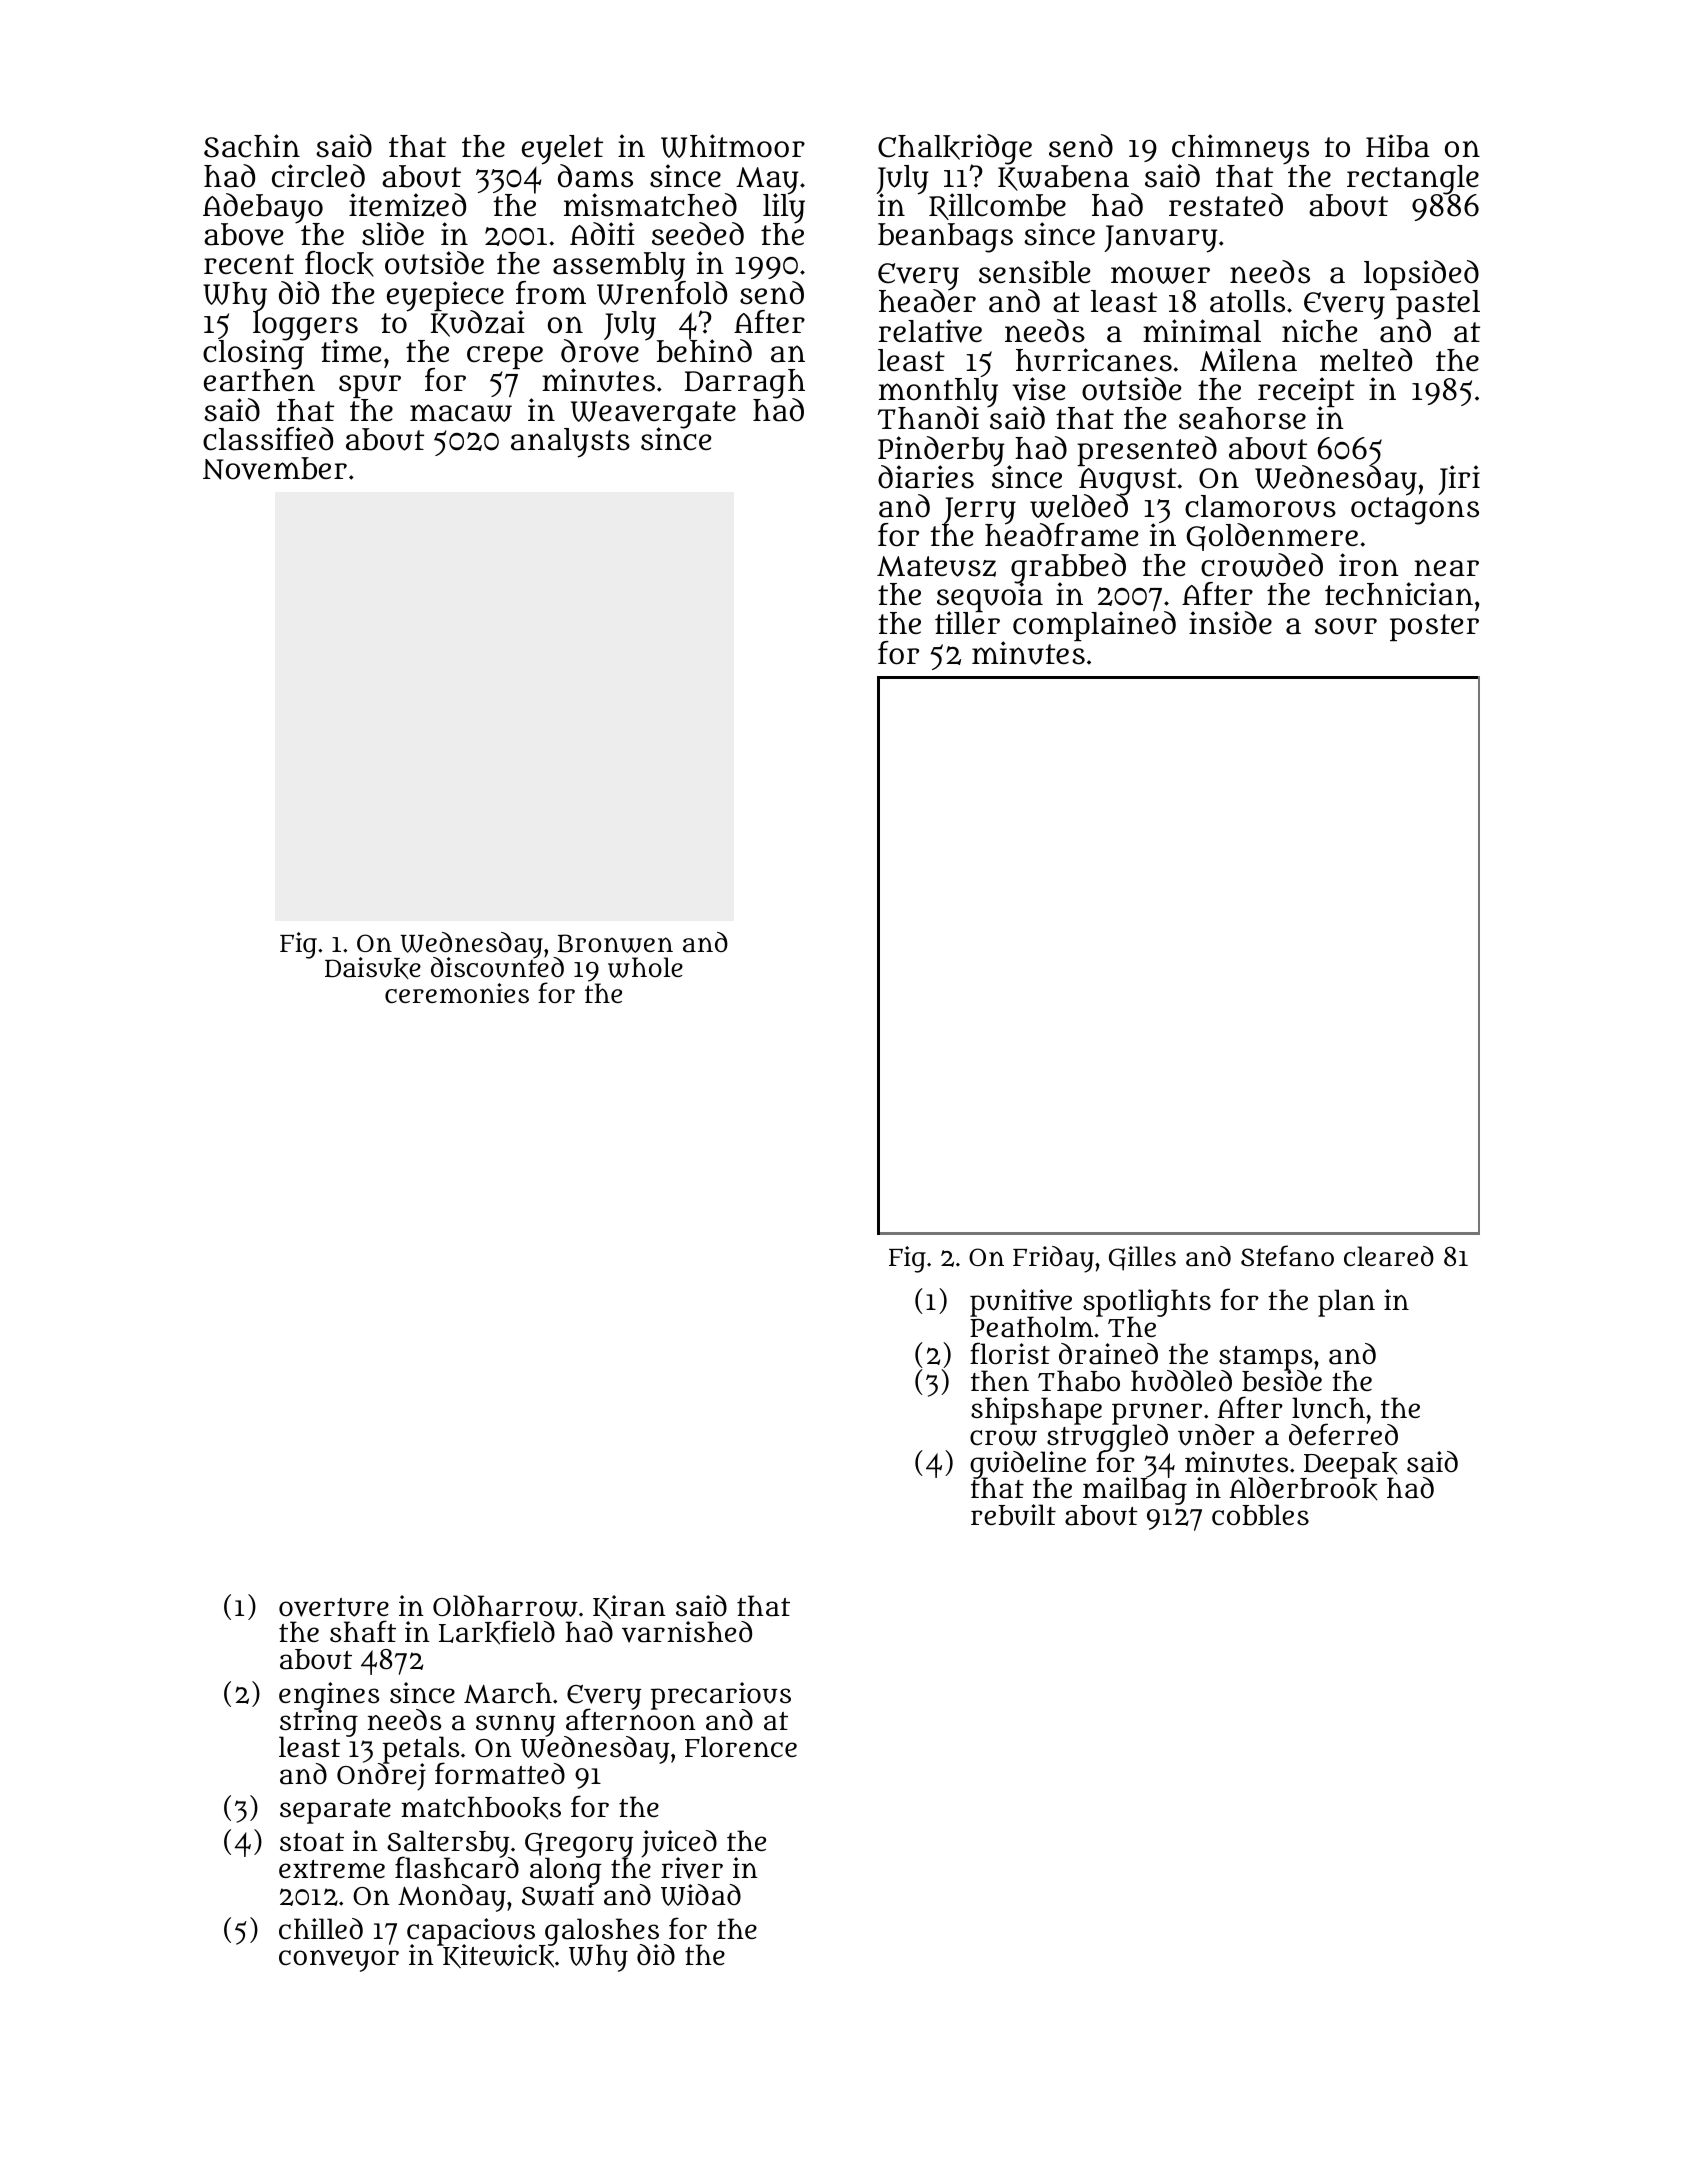  I want to click on rebuilt, so click(1013, 1515).
